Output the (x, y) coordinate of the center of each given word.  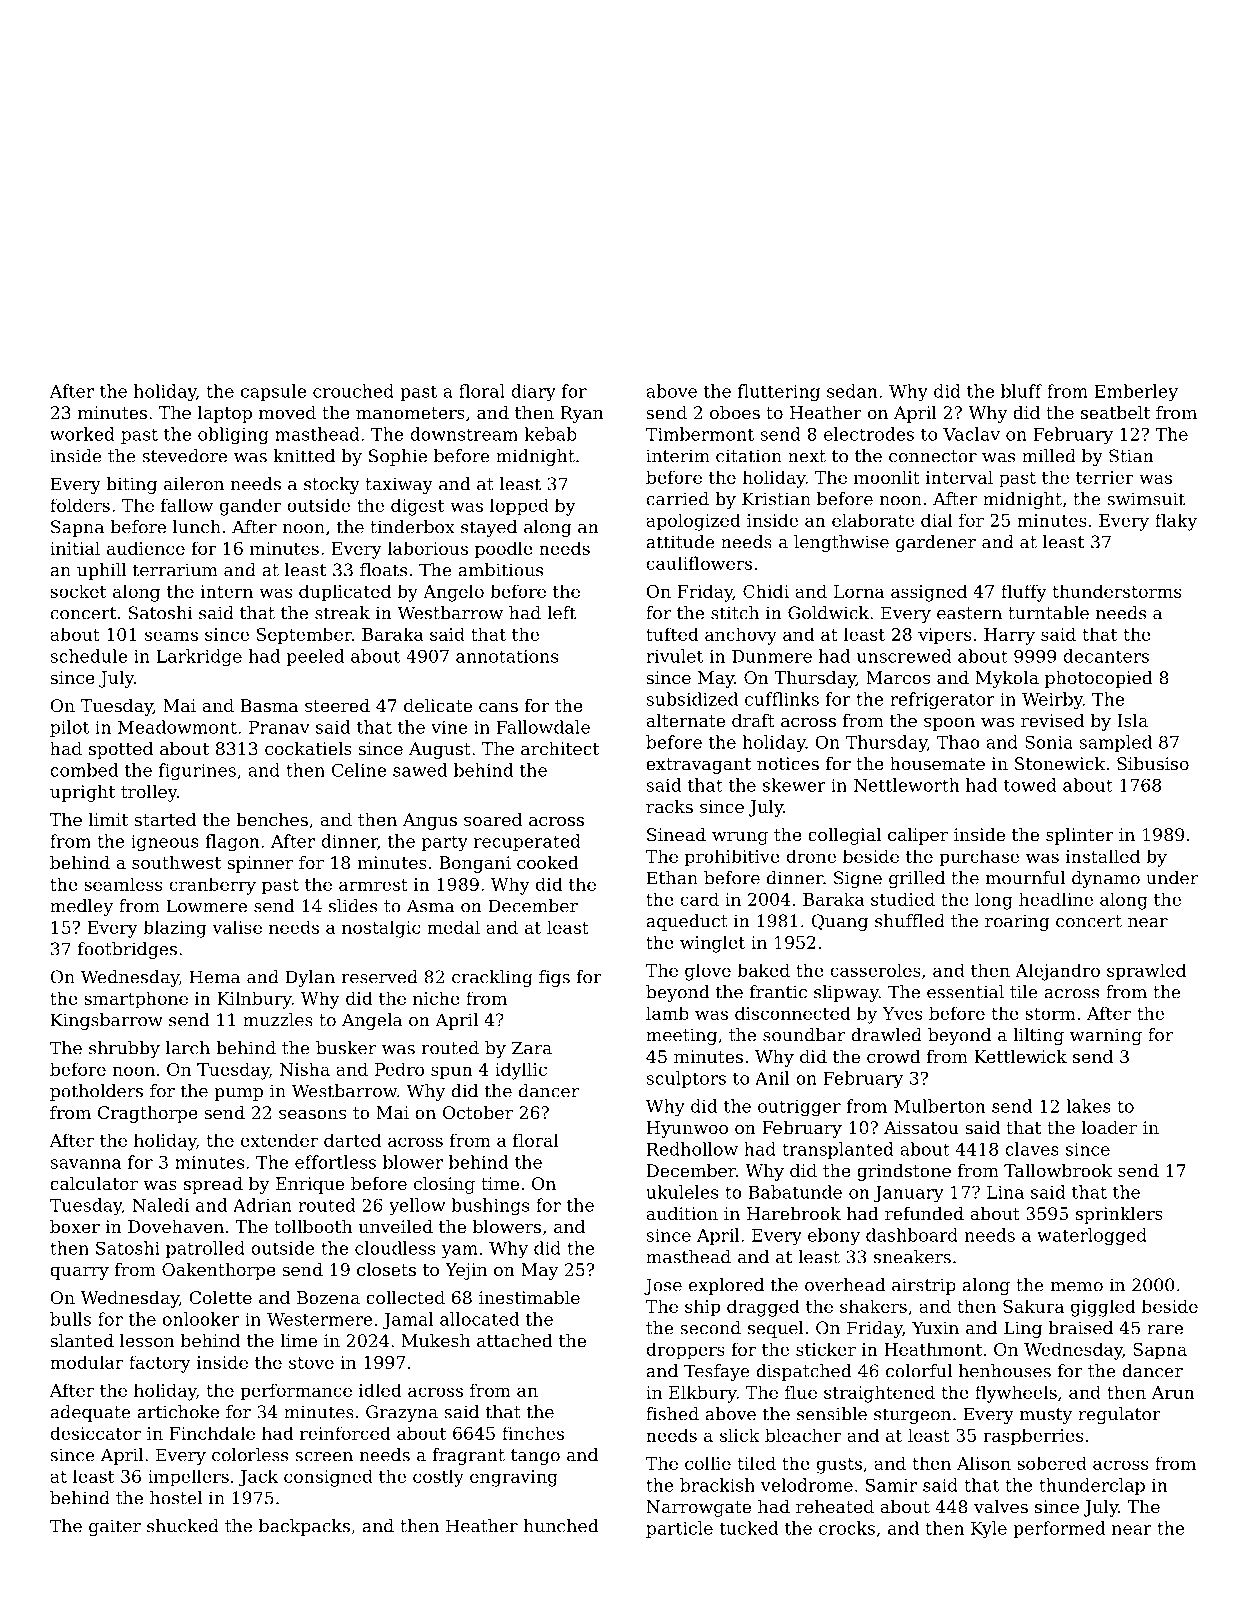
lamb (667, 1013)
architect (560, 748)
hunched (560, 1526)
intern (226, 591)
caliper (918, 836)
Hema (215, 977)
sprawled (1146, 972)
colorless (250, 1455)
